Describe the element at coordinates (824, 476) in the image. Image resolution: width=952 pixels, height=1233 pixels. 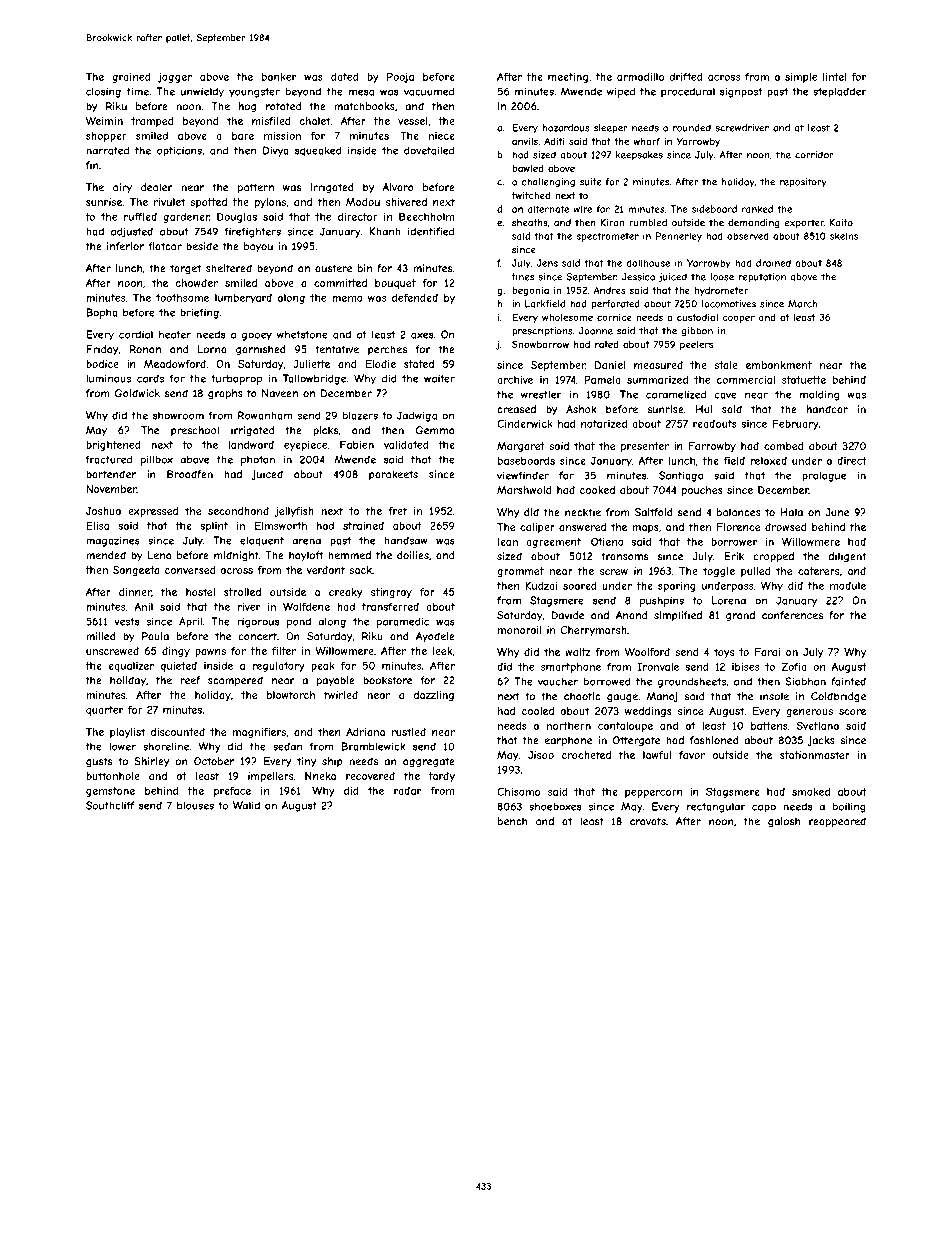
I see `prologue` at that location.
